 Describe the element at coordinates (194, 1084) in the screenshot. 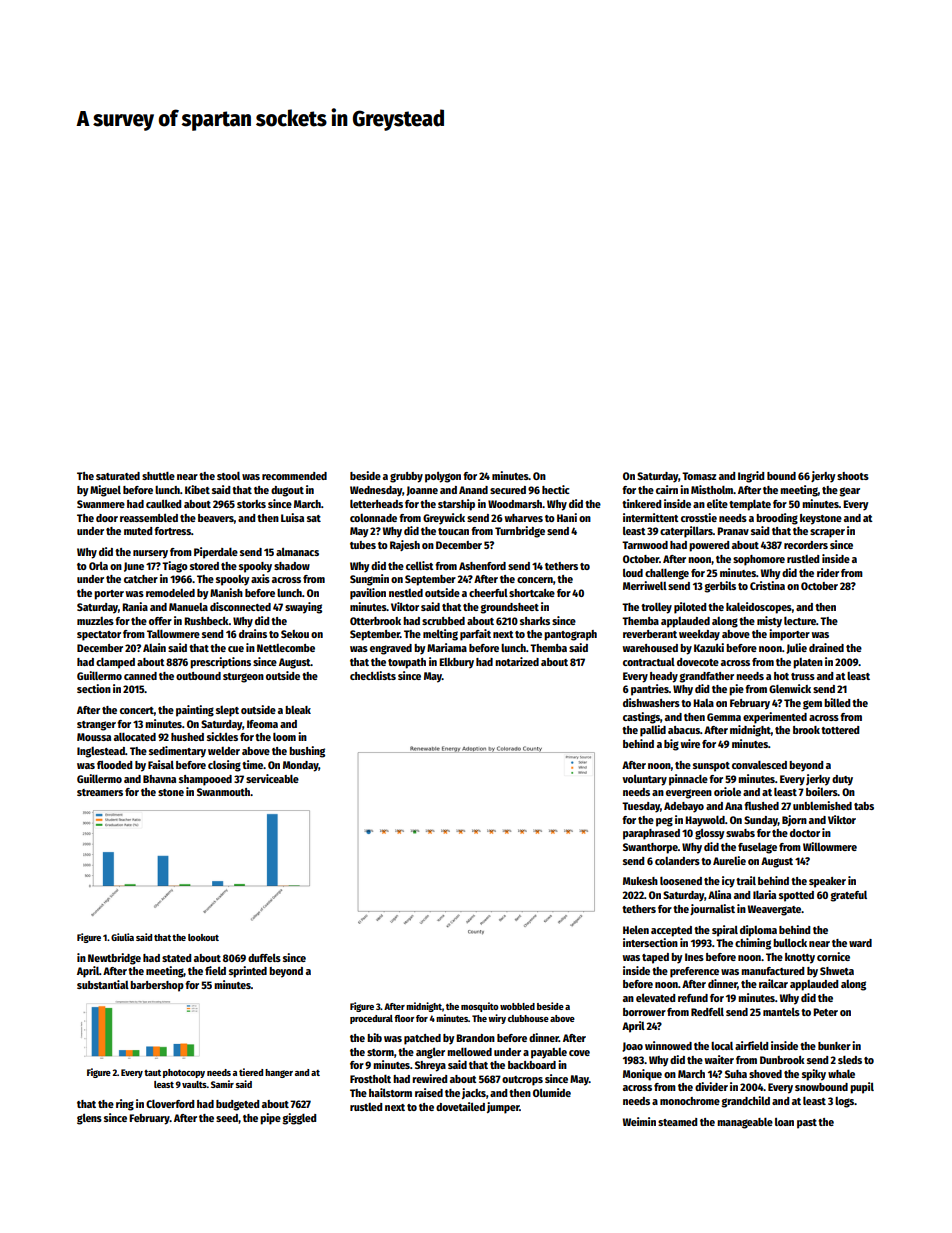

I see `vaults` at that location.
